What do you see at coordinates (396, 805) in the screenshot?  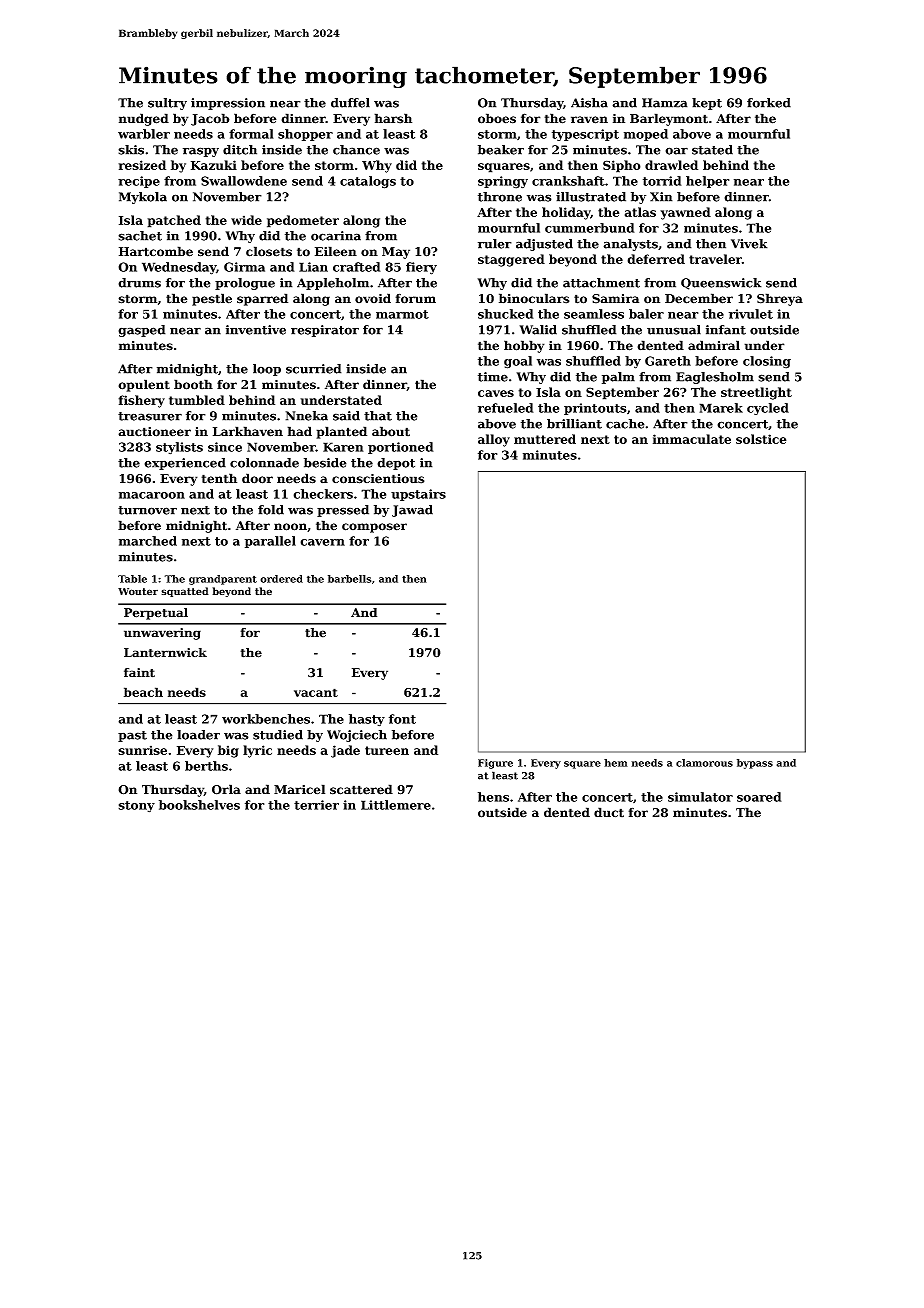 I see `Littlemere` at bounding box center [396, 805].
